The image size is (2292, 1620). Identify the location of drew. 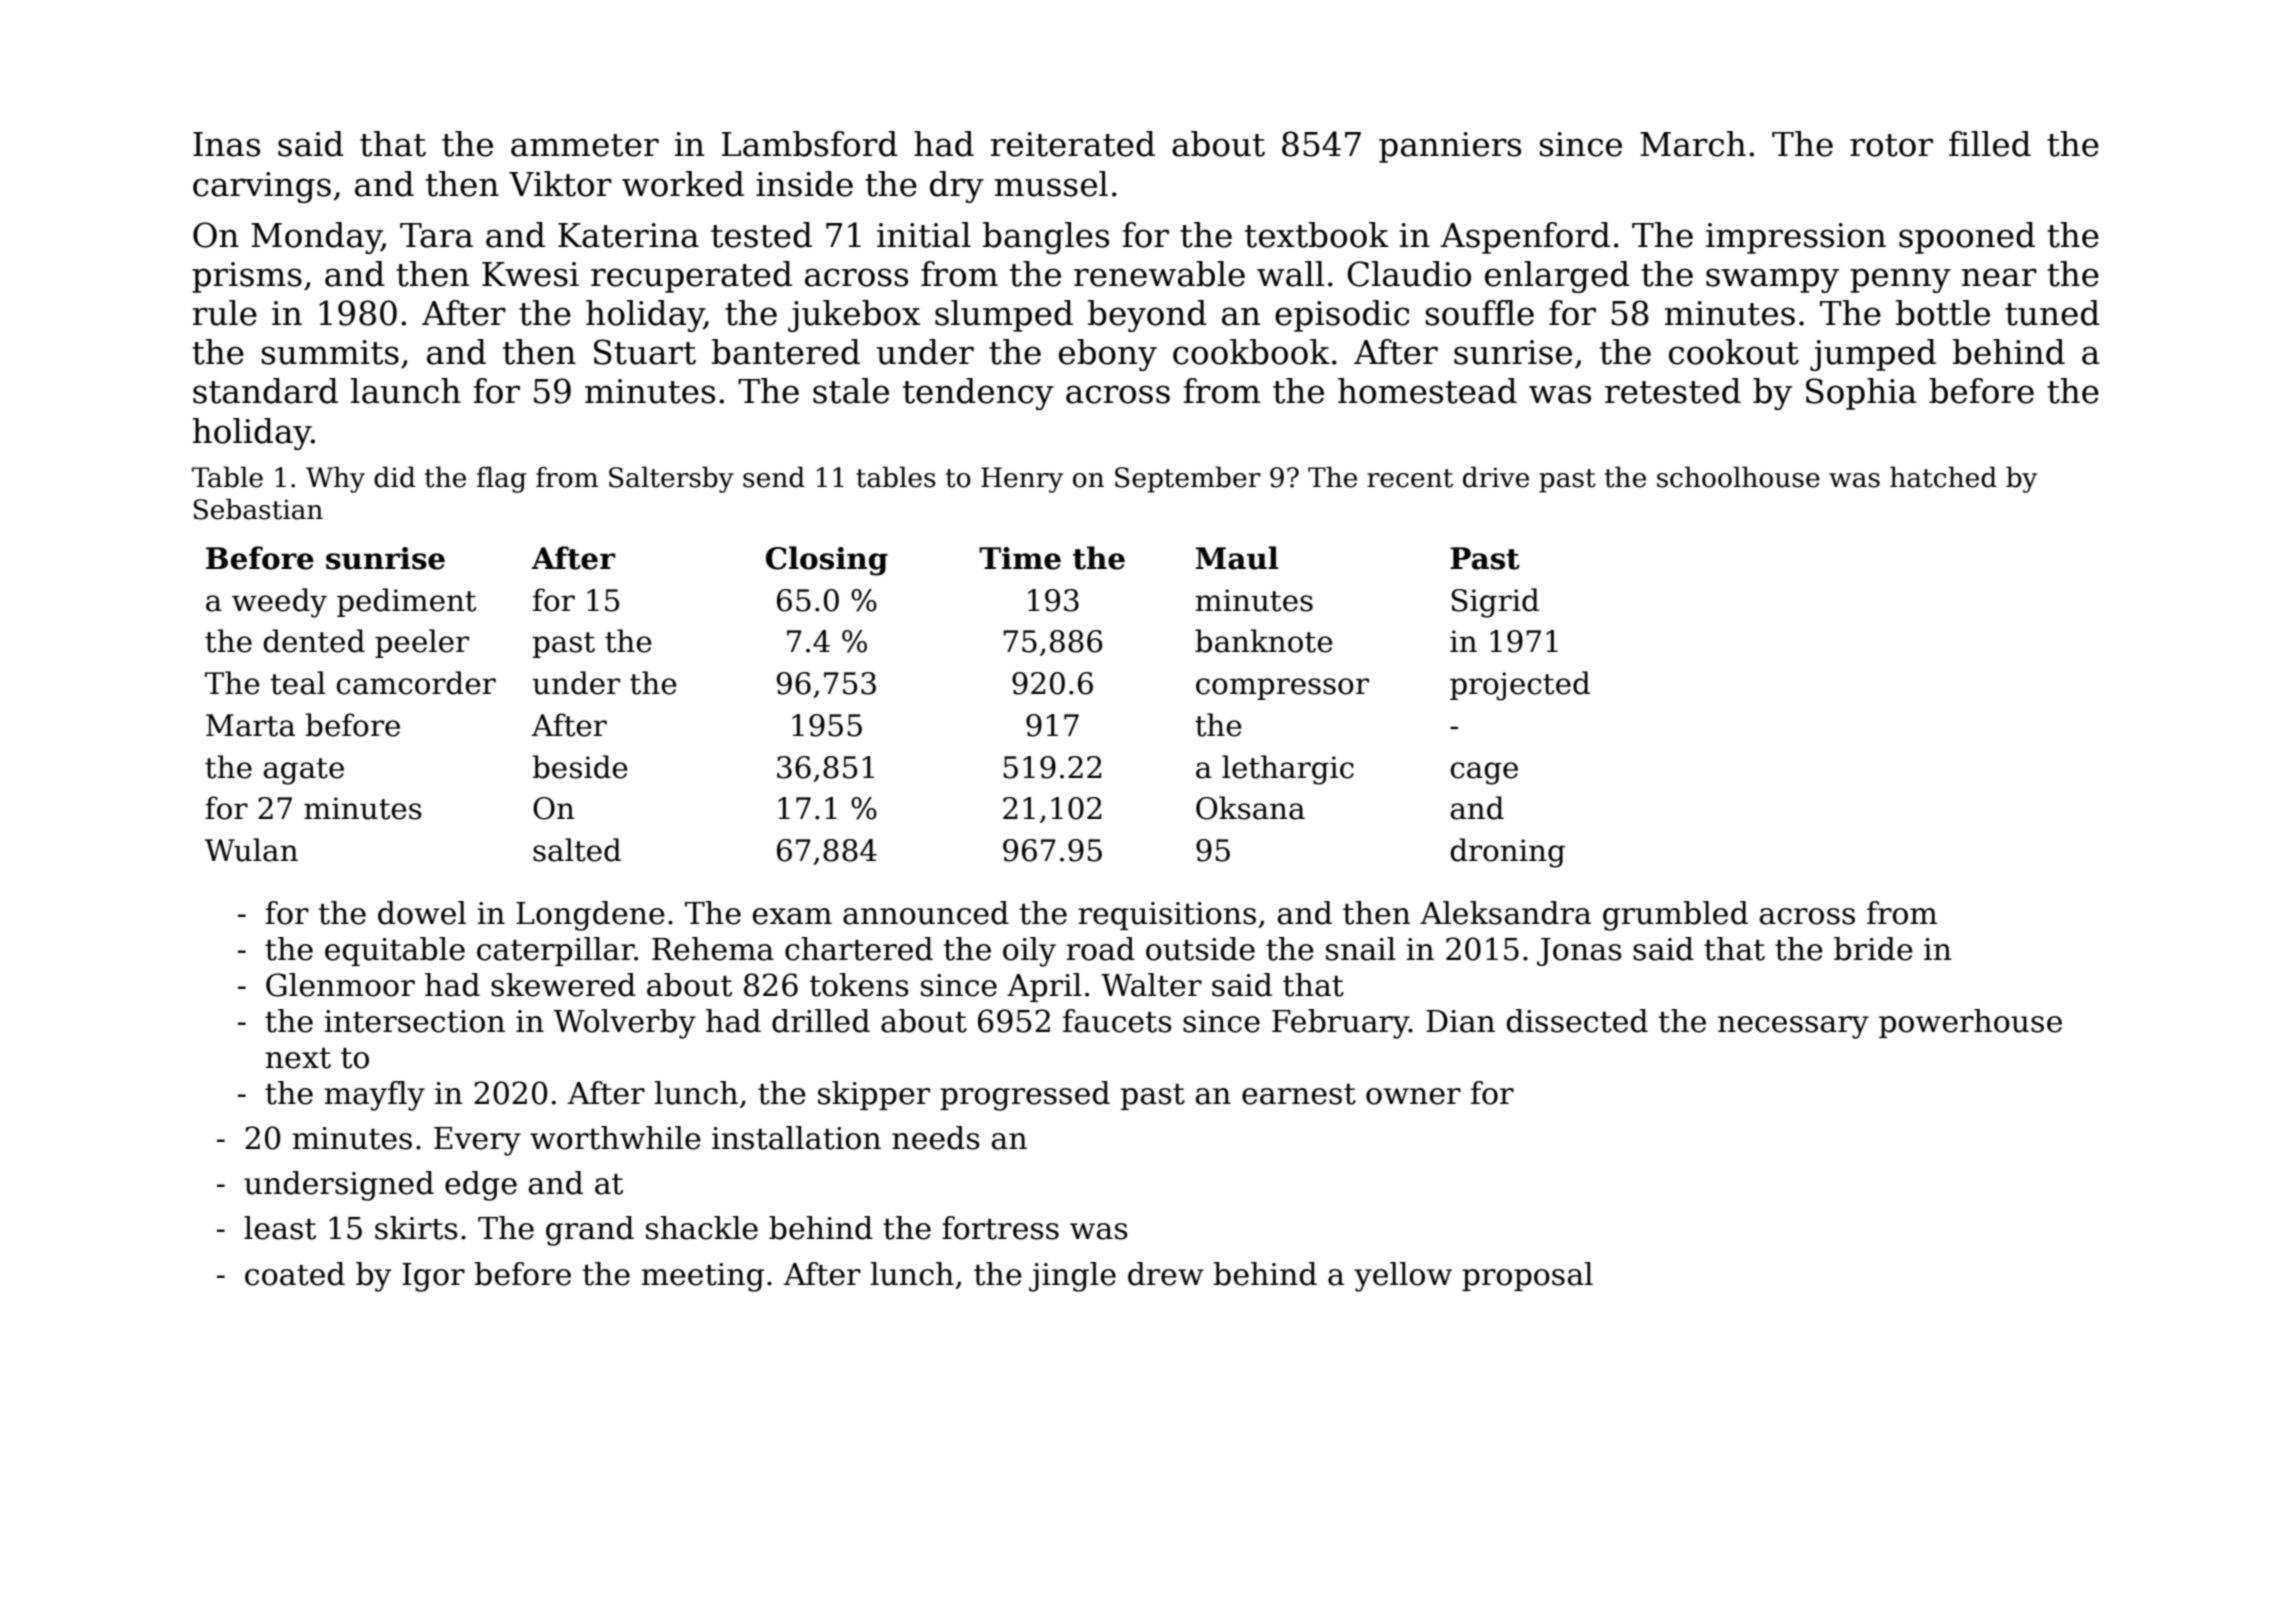
(1166, 1274).
